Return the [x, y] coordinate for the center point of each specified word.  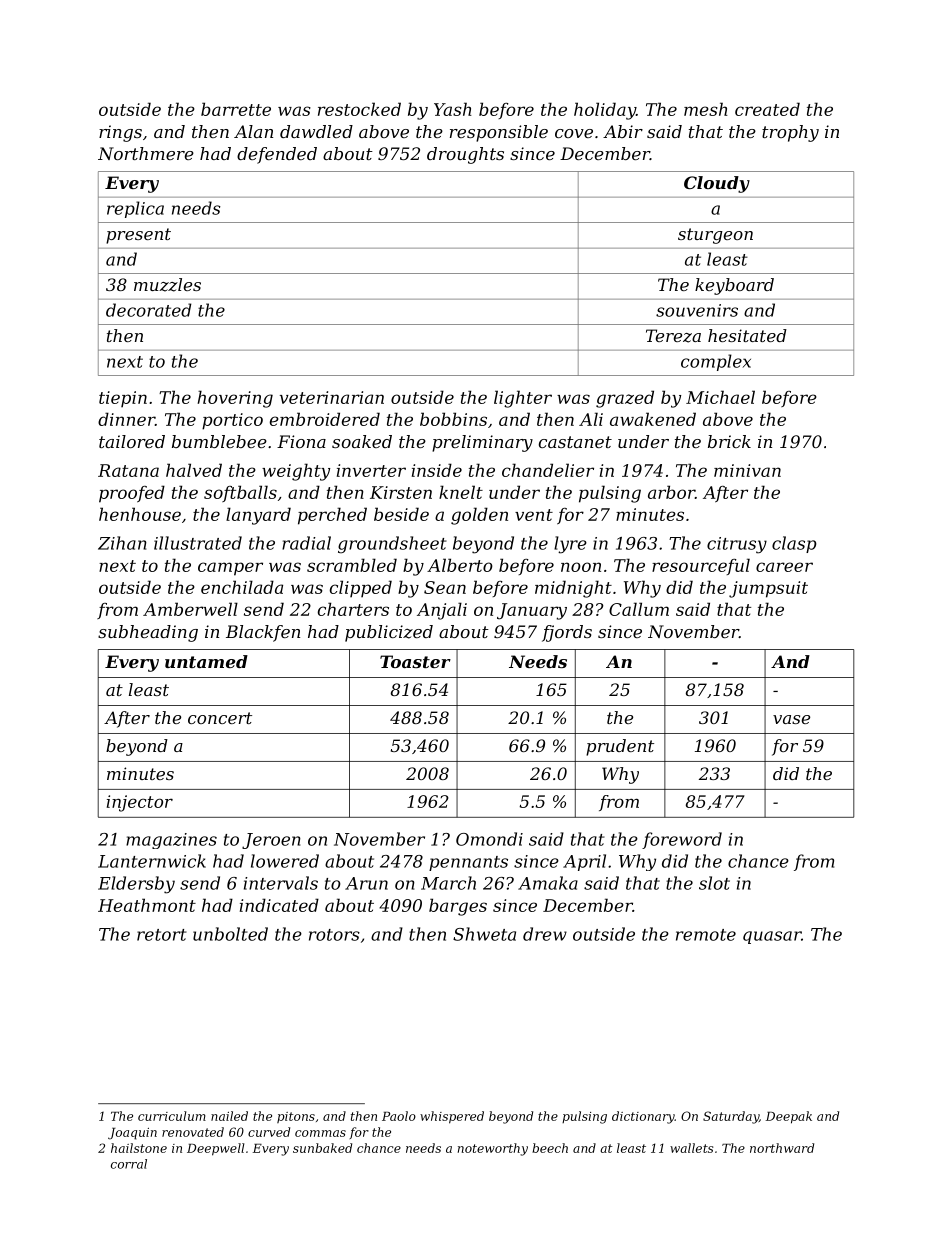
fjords [567, 633]
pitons [296, 1117]
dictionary [643, 1117]
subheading [148, 633]
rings [120, 133]
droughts [465, 155]
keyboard [734, 286]
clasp [794, 544]
